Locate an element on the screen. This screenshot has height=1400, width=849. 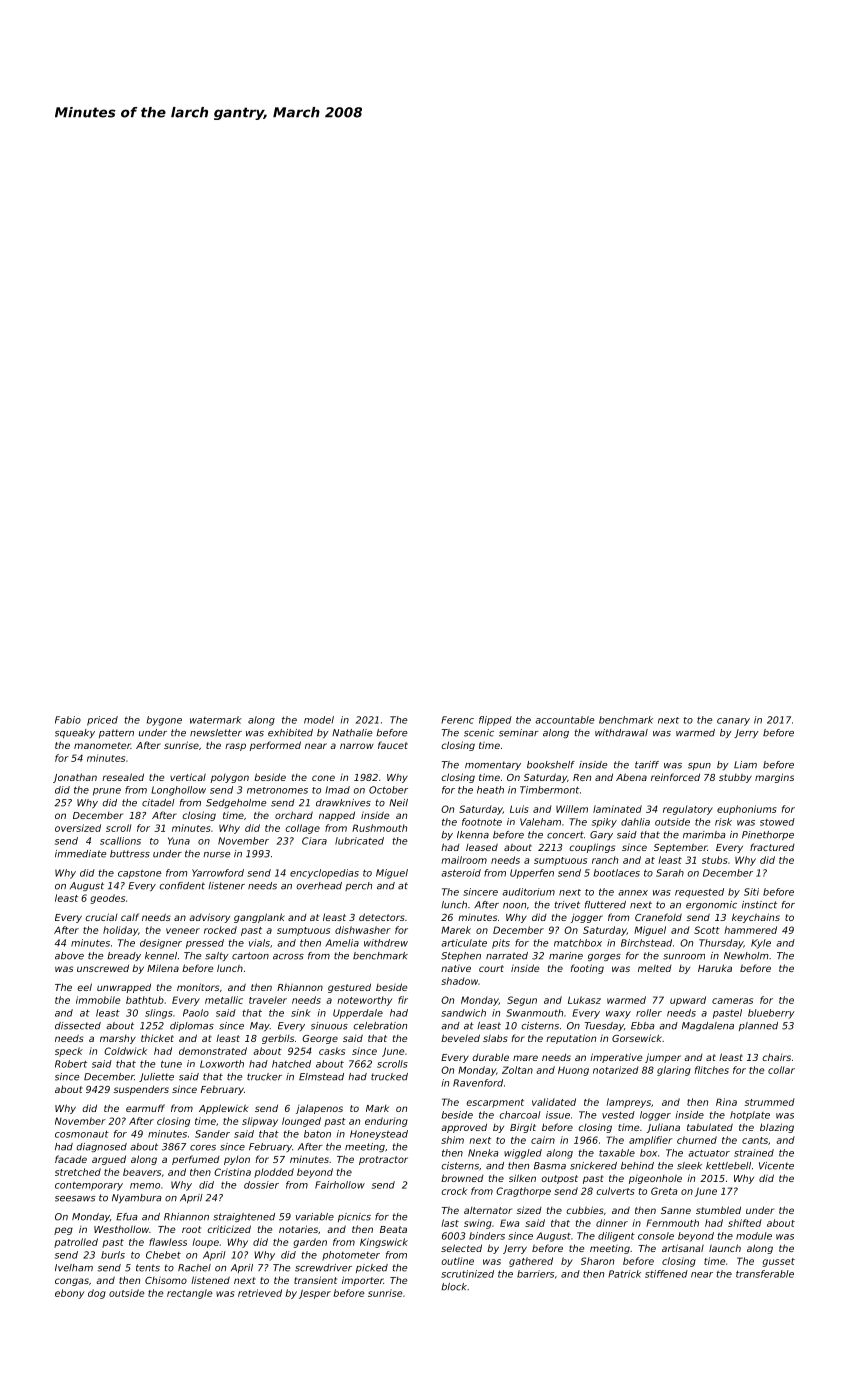
Upperdale is located at coordinates (358, 1014).
